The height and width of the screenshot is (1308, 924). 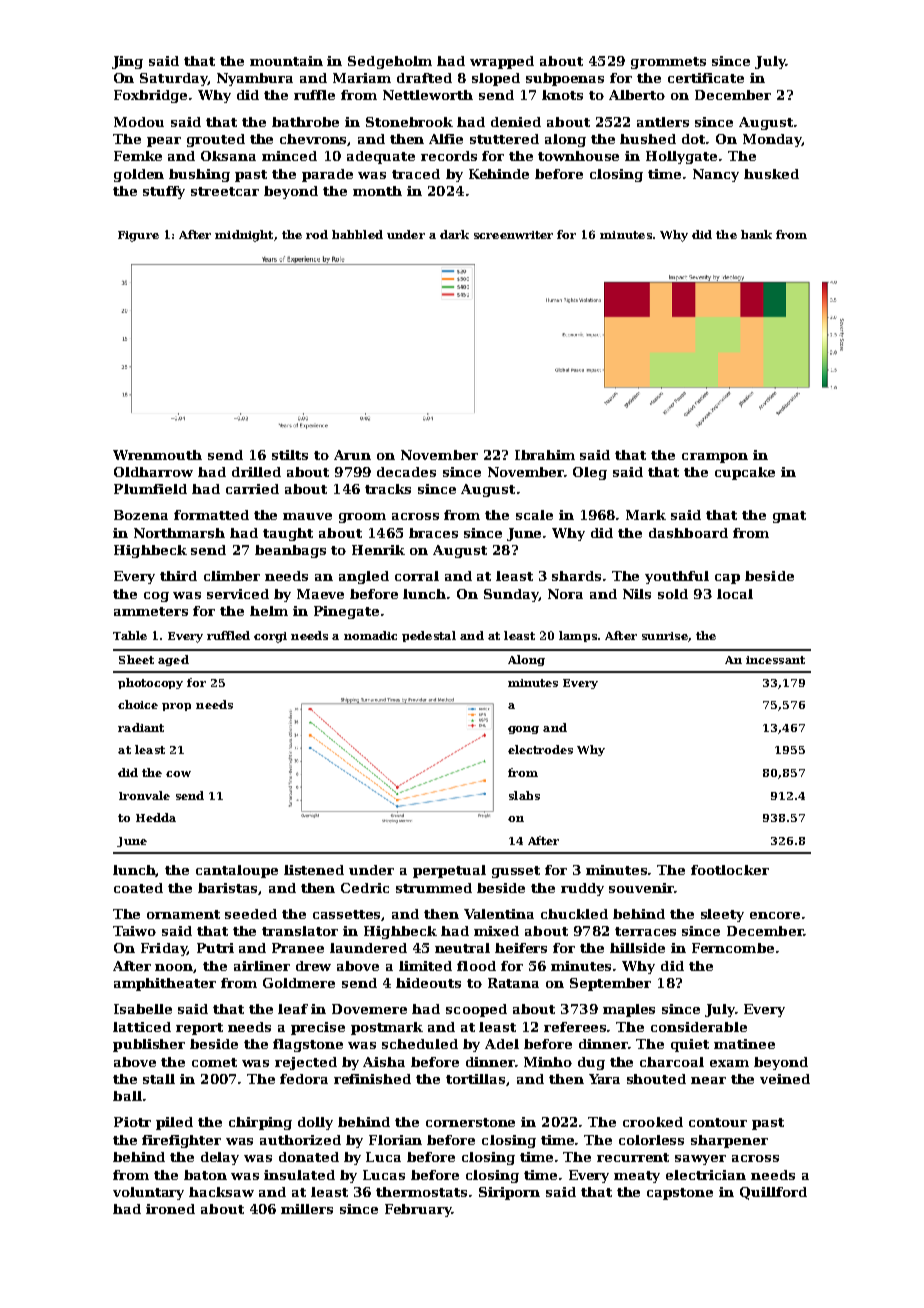 I want to click on Modou, so click(x=139, y=122).
